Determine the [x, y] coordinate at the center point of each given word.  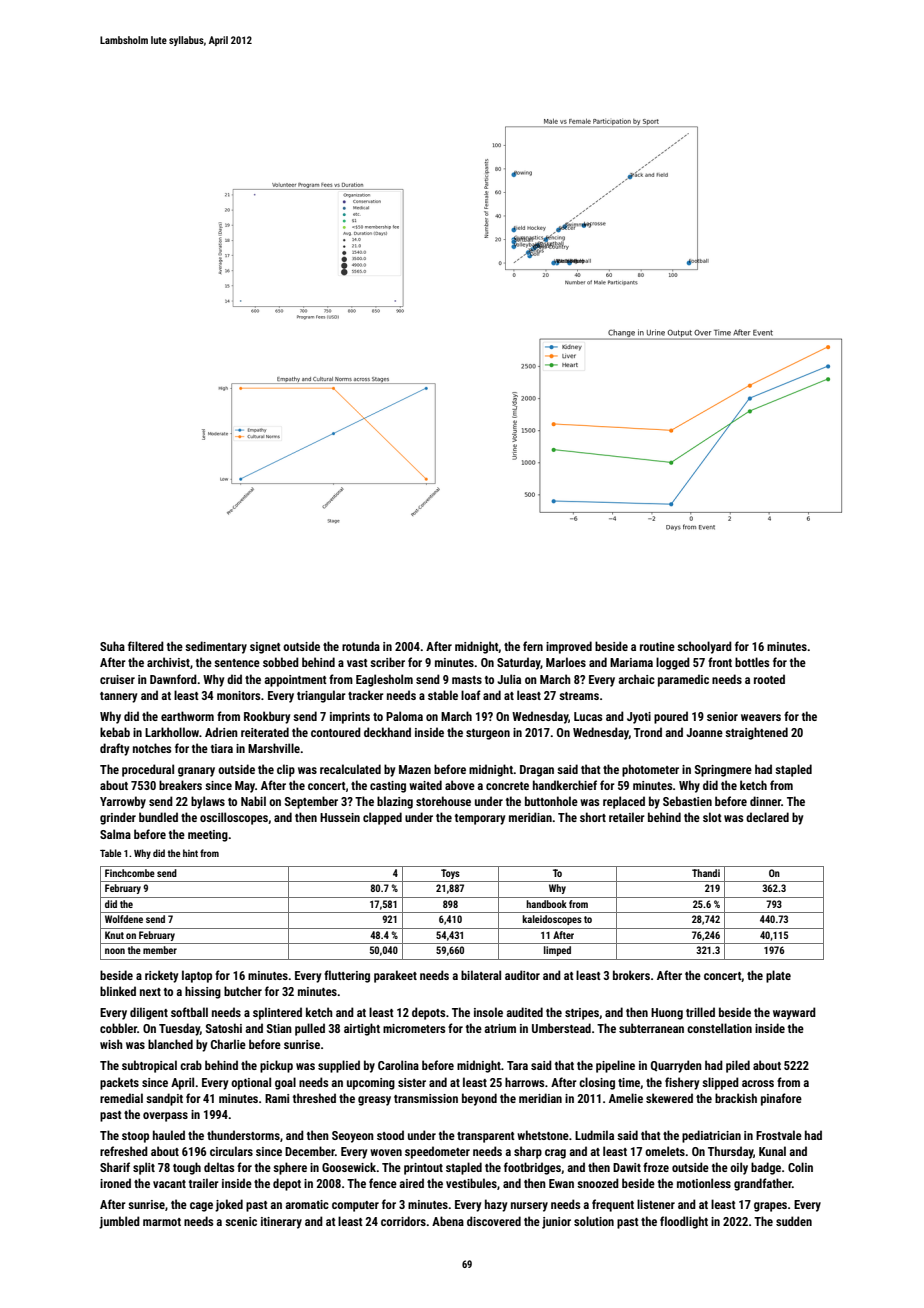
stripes [582, 1014]
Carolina [398, 1065]
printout [423, 1169]
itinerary [281, 1223]
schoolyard [704, 647]
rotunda [361, 646]
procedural [148, 770]
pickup [276, 1066]
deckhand [387, 732]
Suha [112, 646]
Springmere [723, 771]
